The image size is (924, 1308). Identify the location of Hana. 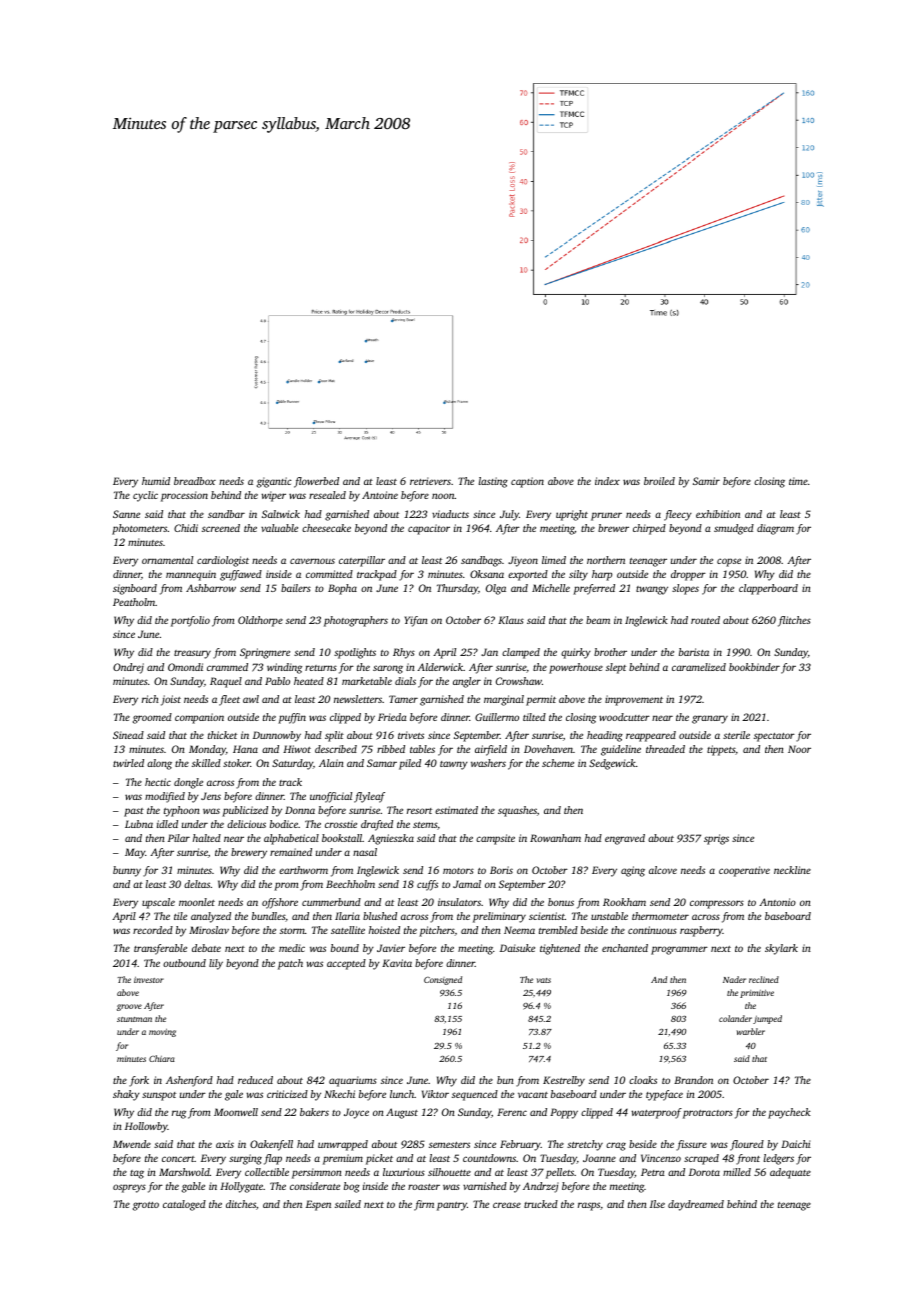
(245, 749).
